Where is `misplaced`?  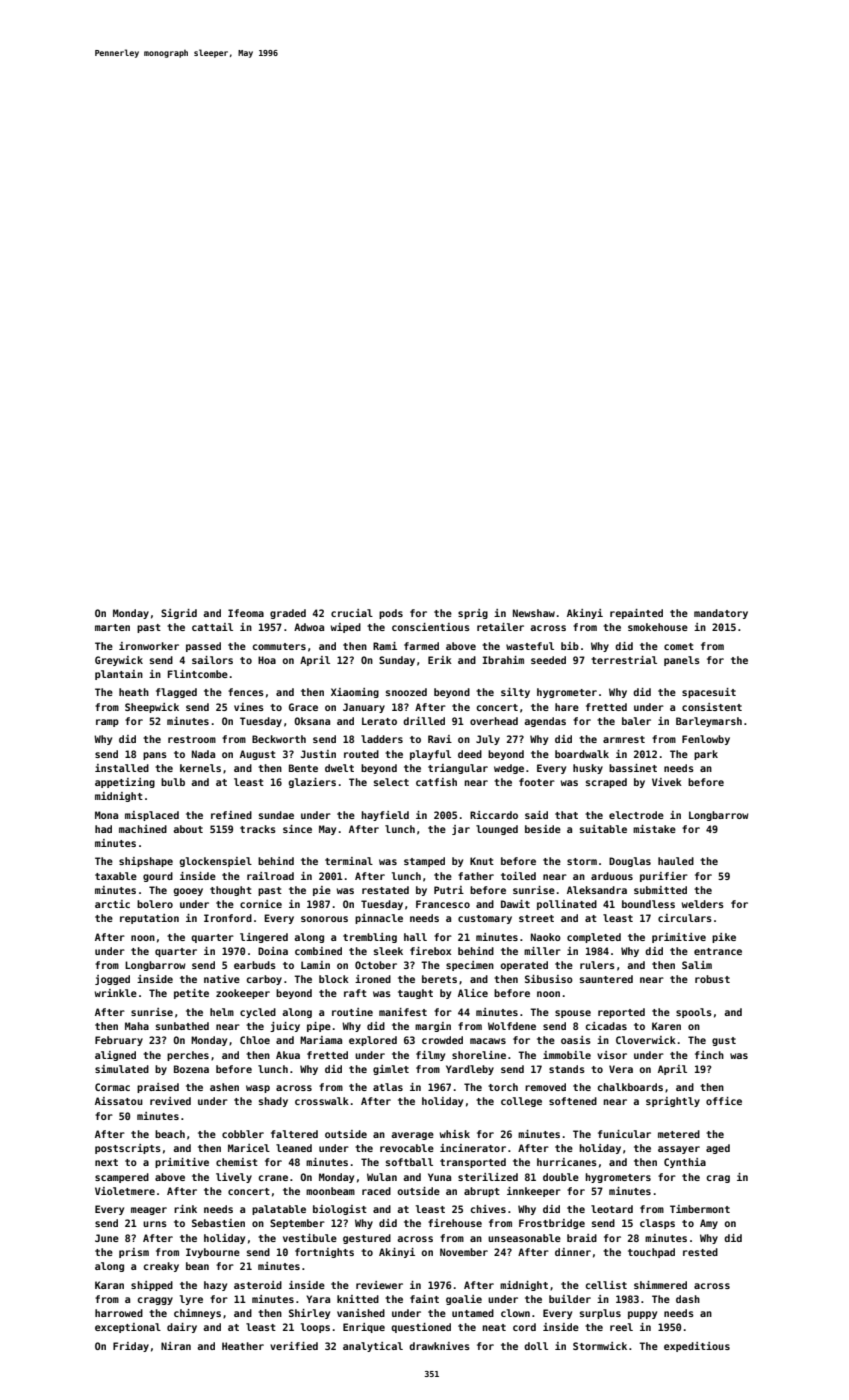 misplaced is located at coordinates (152, 816).
